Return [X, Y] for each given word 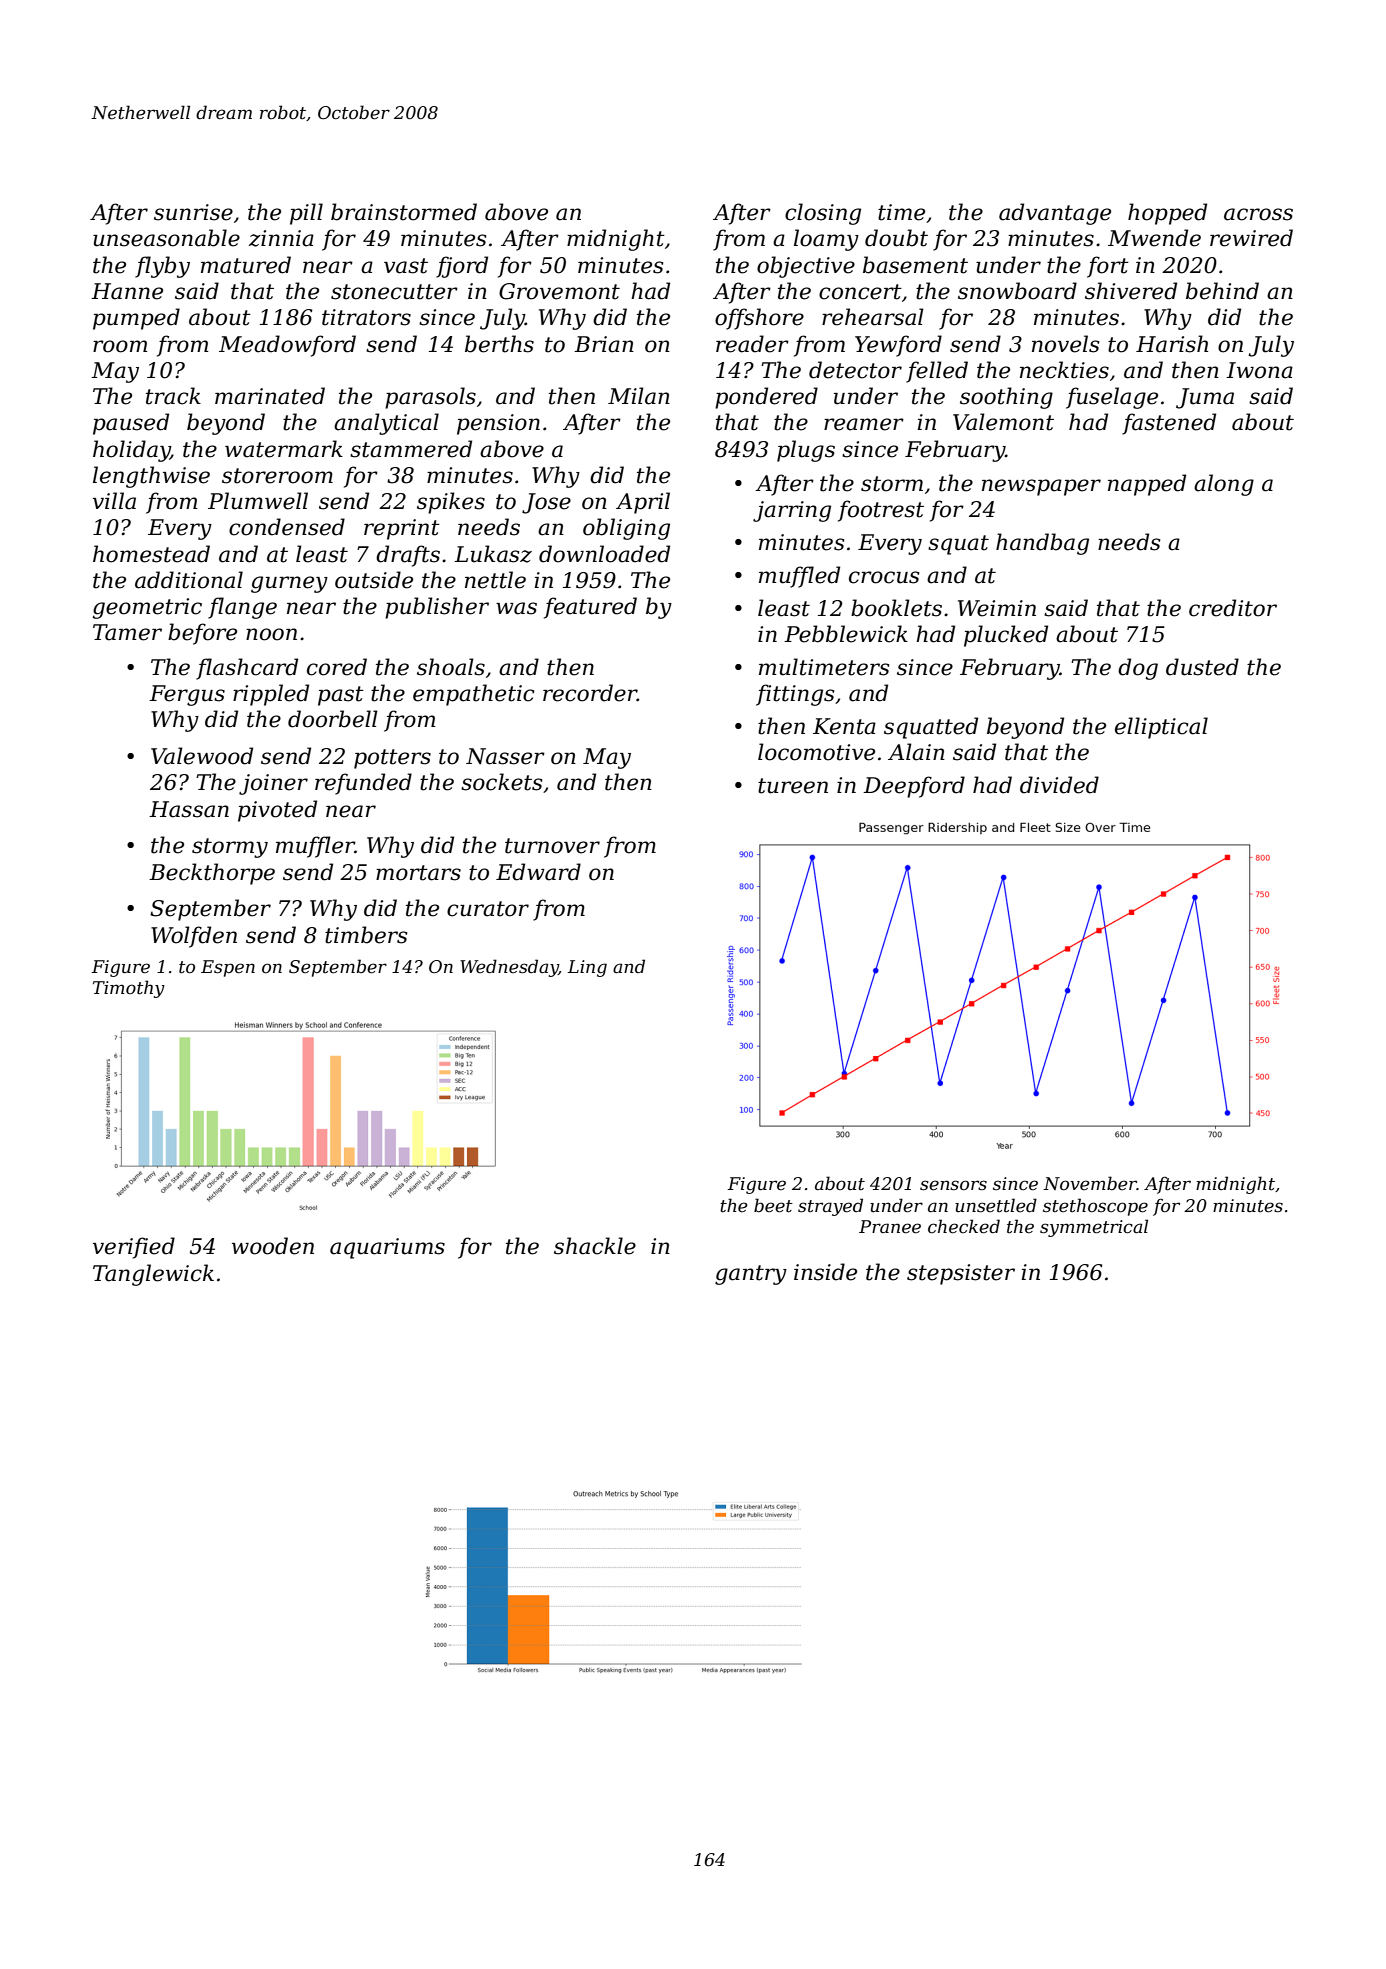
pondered [766, 398]
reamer [864, 424]
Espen [228, 968]
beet [773, 1205]
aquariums [387, 1248]
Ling [587, 968]
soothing [1006, 398]
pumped [136, 319]
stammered [411, 449]
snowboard [1017, 291]
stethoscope [1095, 1207]
